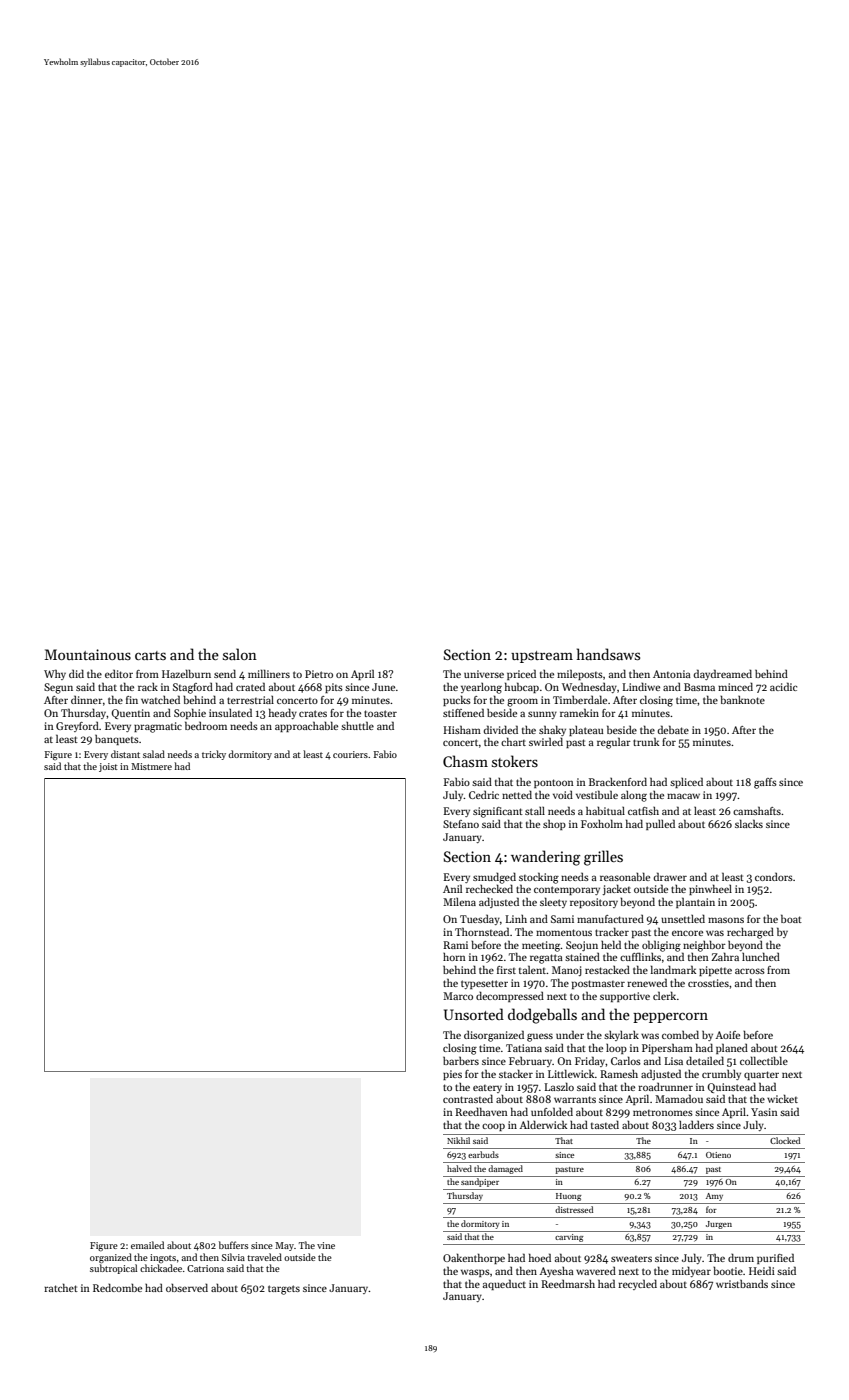 The image size is (849, 1400). I want to click on Mountainous, so click(88, 654).
